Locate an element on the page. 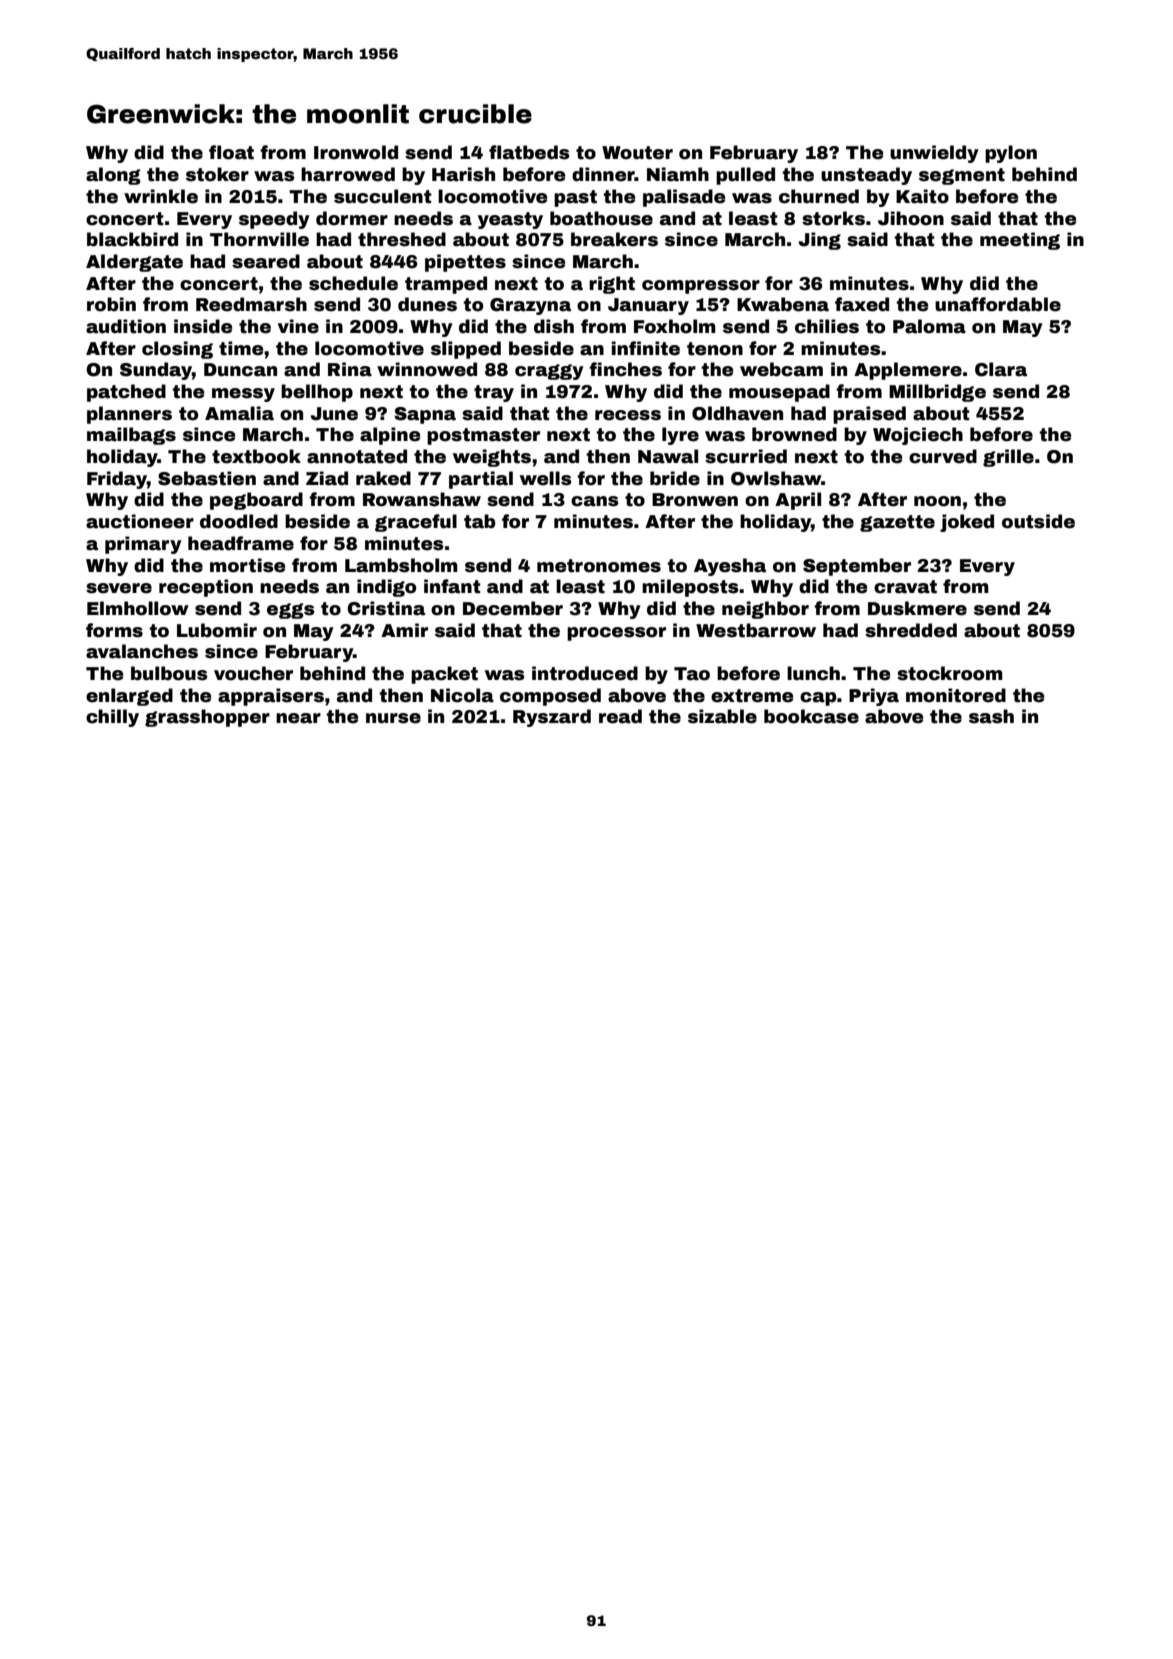 Image resolution: width=1173 pixels, height=1659 pixels. sizable is located at coordinates (722, 716).
